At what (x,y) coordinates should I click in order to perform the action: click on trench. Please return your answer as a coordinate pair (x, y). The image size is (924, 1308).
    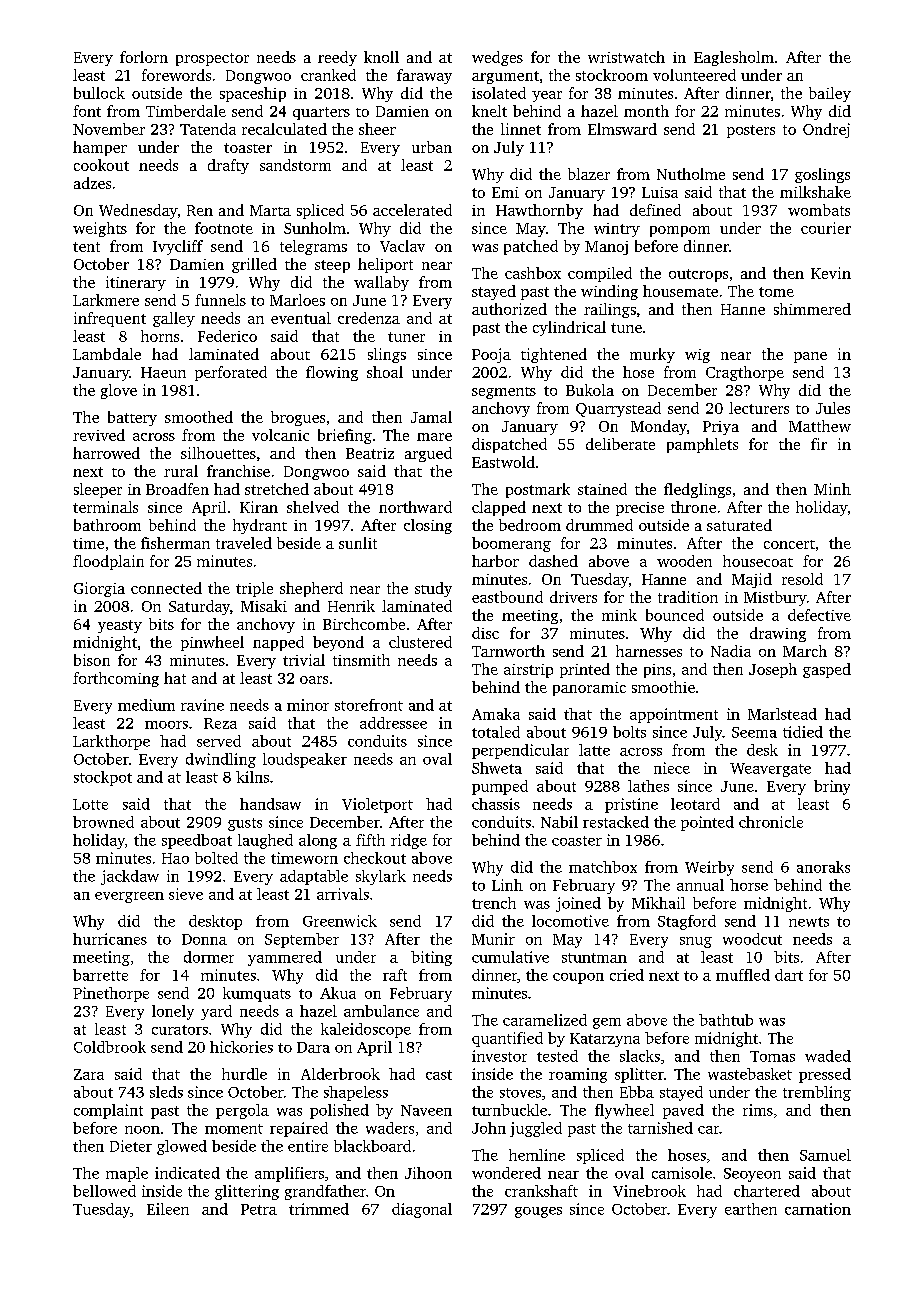
    Looking at the image, I should click on (494, 903).
